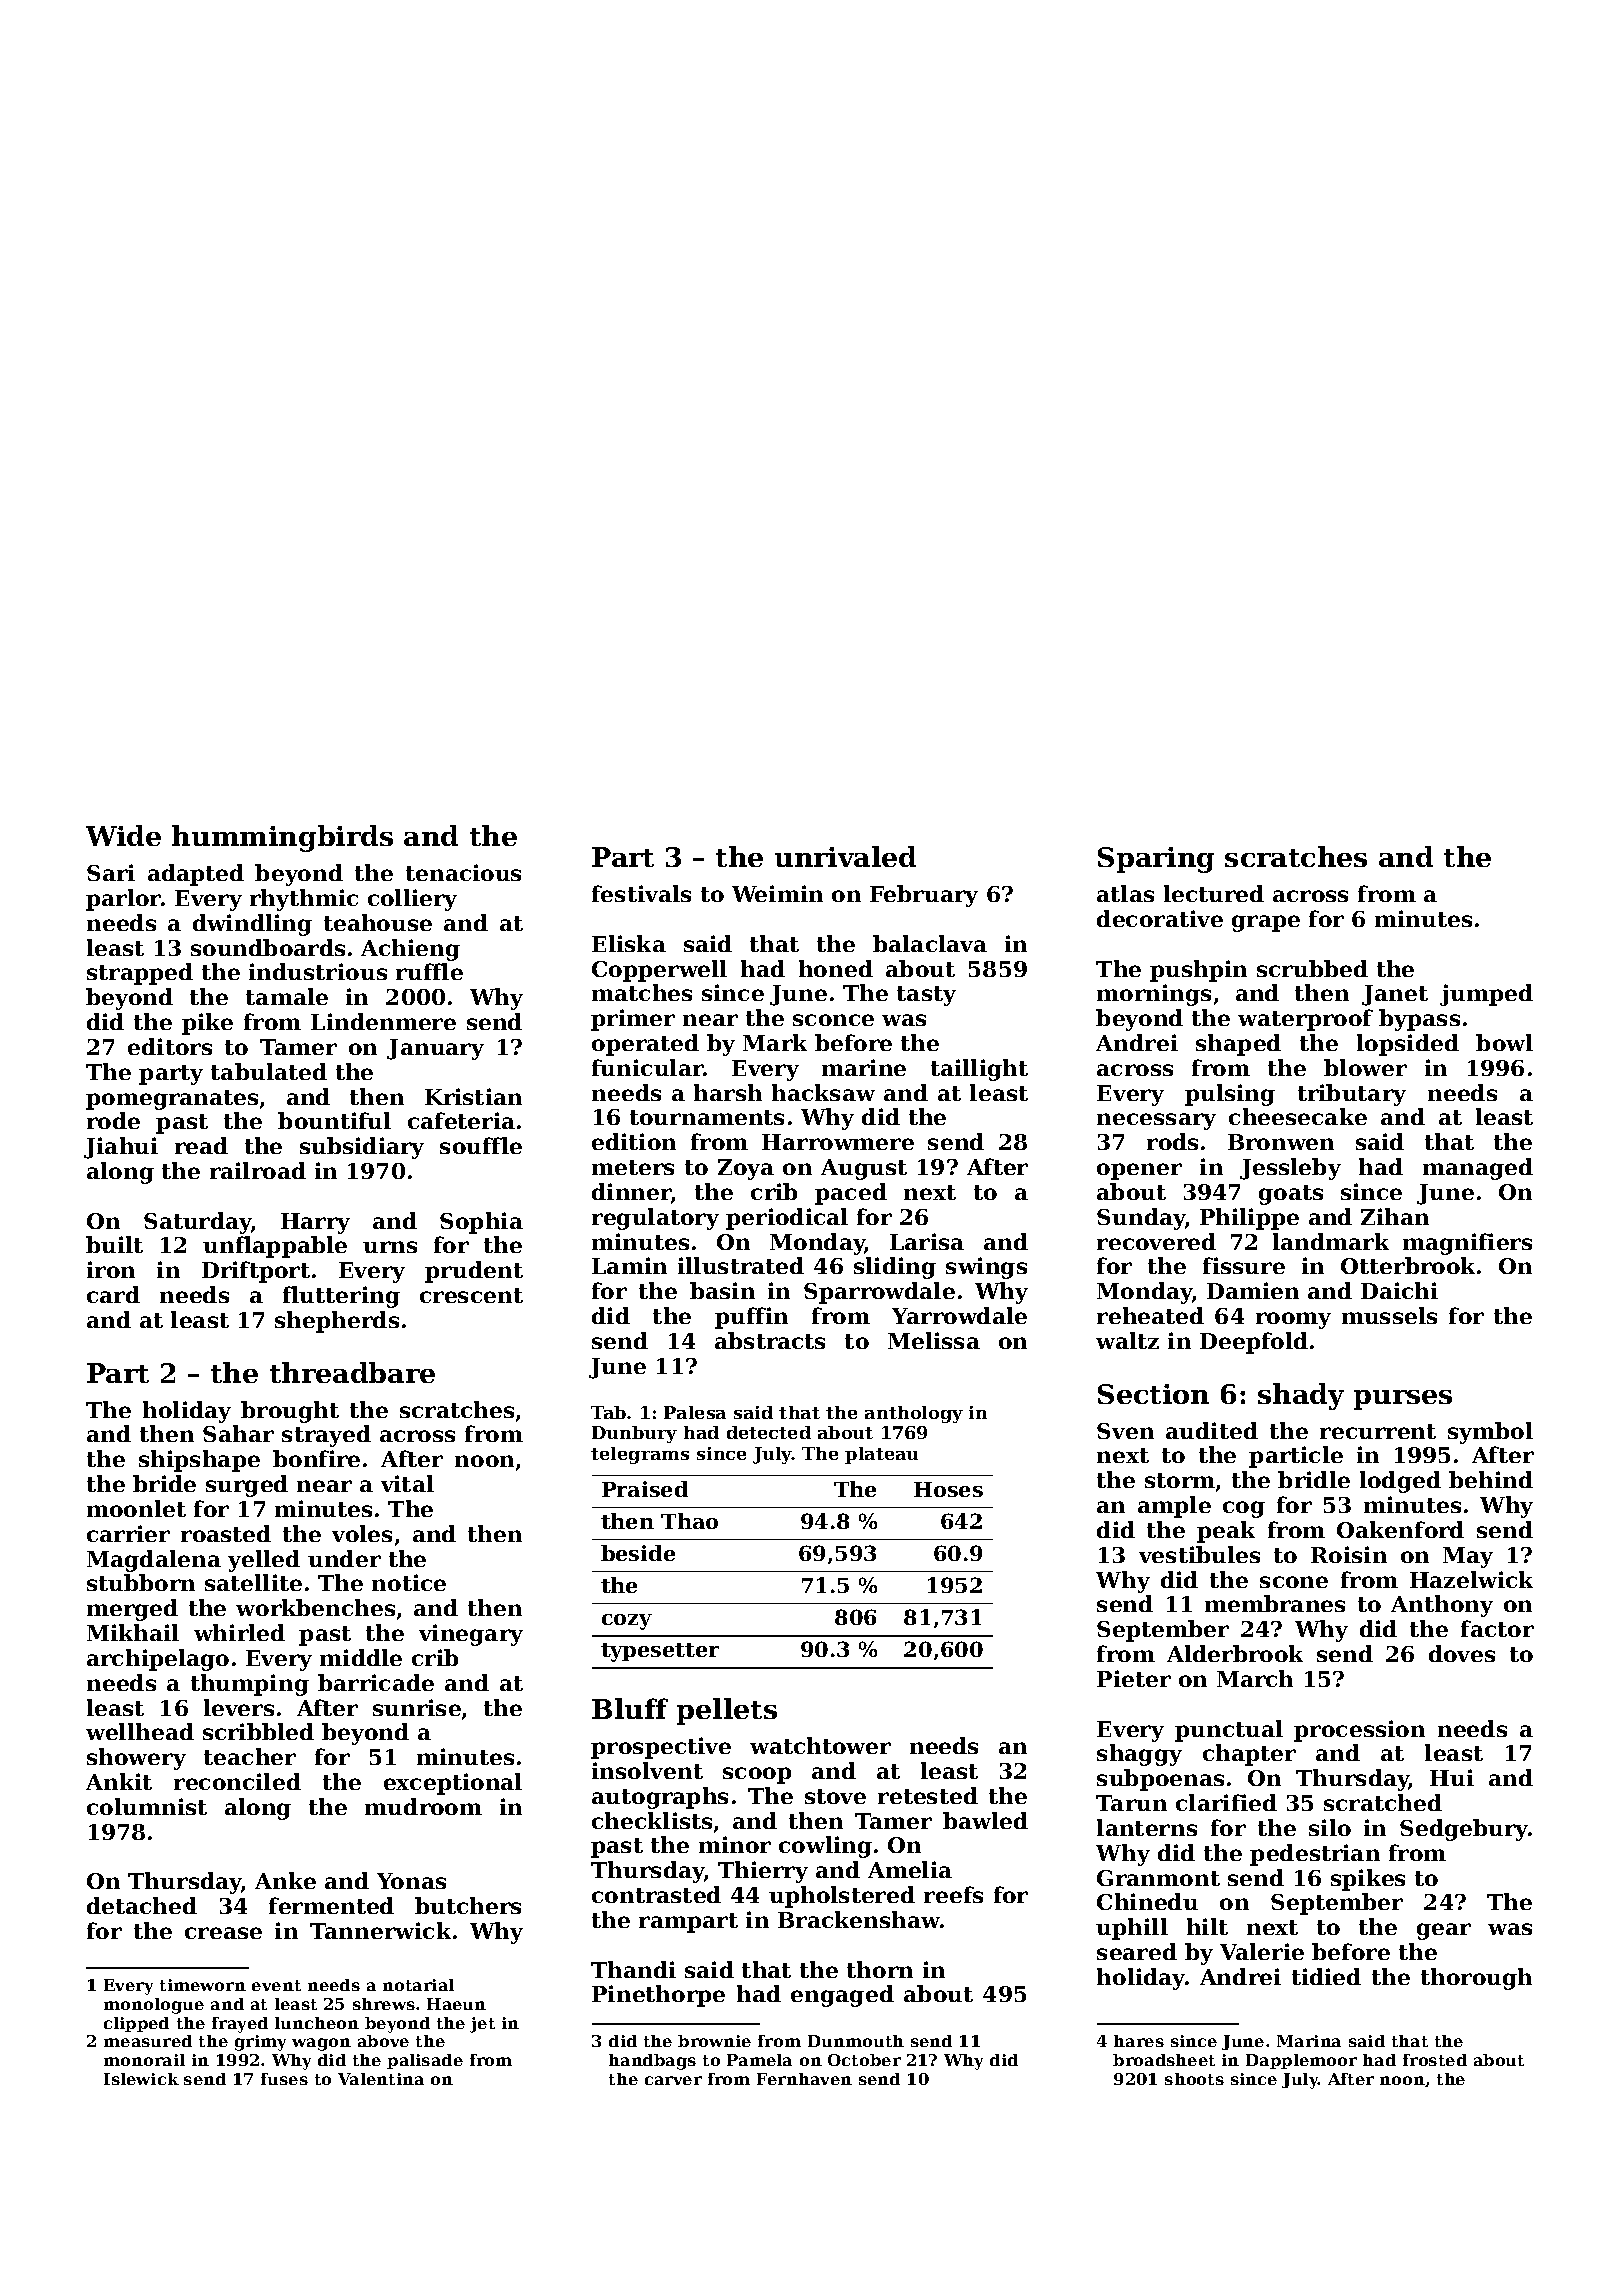 The height and width of the document is (2292, 1620). I want to click on cheesecake, so click(1298, 1116).
